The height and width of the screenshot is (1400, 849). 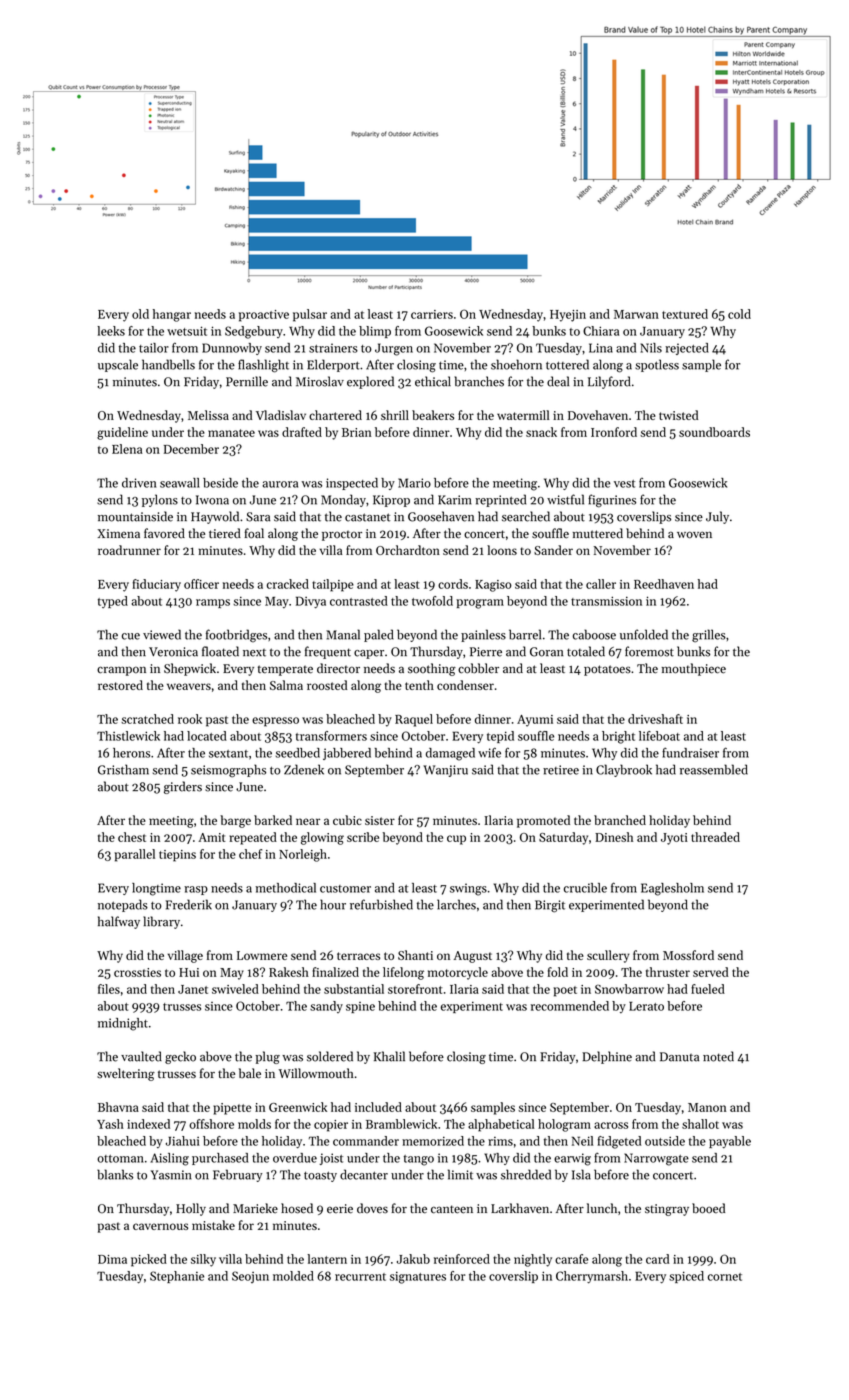 What do you see at coordinates (264, 316) in the screenshot?
I see `proactive` at bounding box center [264, 316].
